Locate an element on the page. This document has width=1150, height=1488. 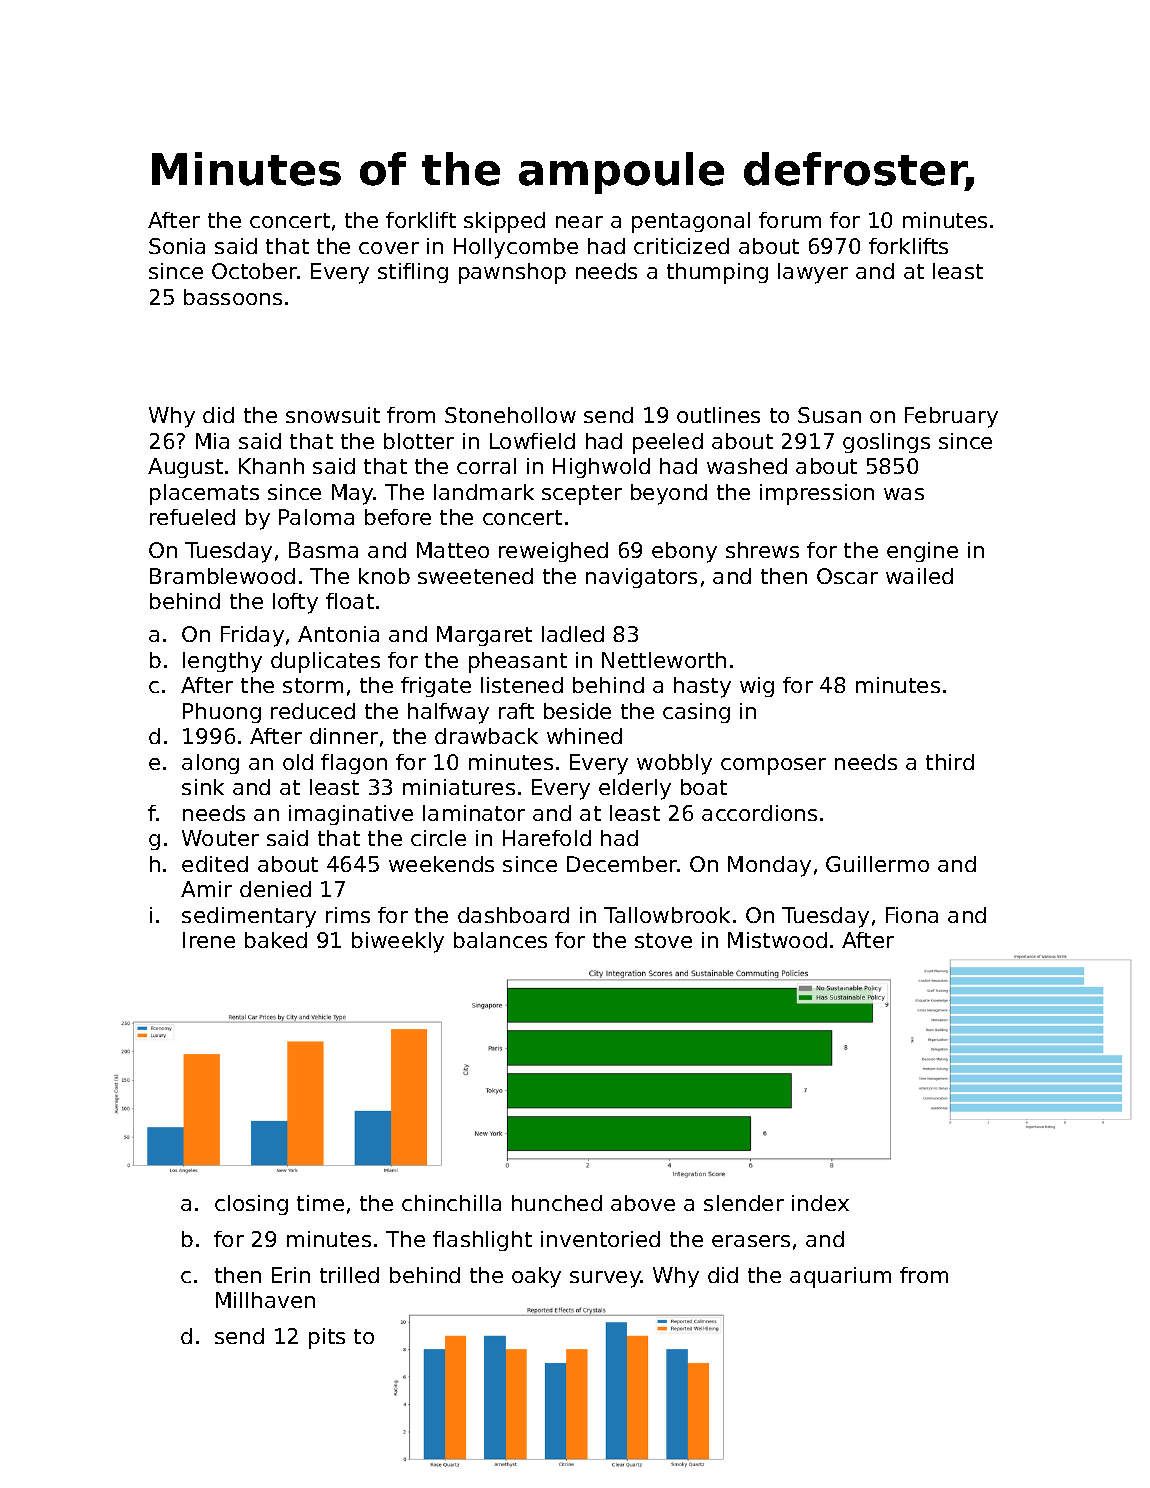
wailed is located at coordinates (919, 576).
